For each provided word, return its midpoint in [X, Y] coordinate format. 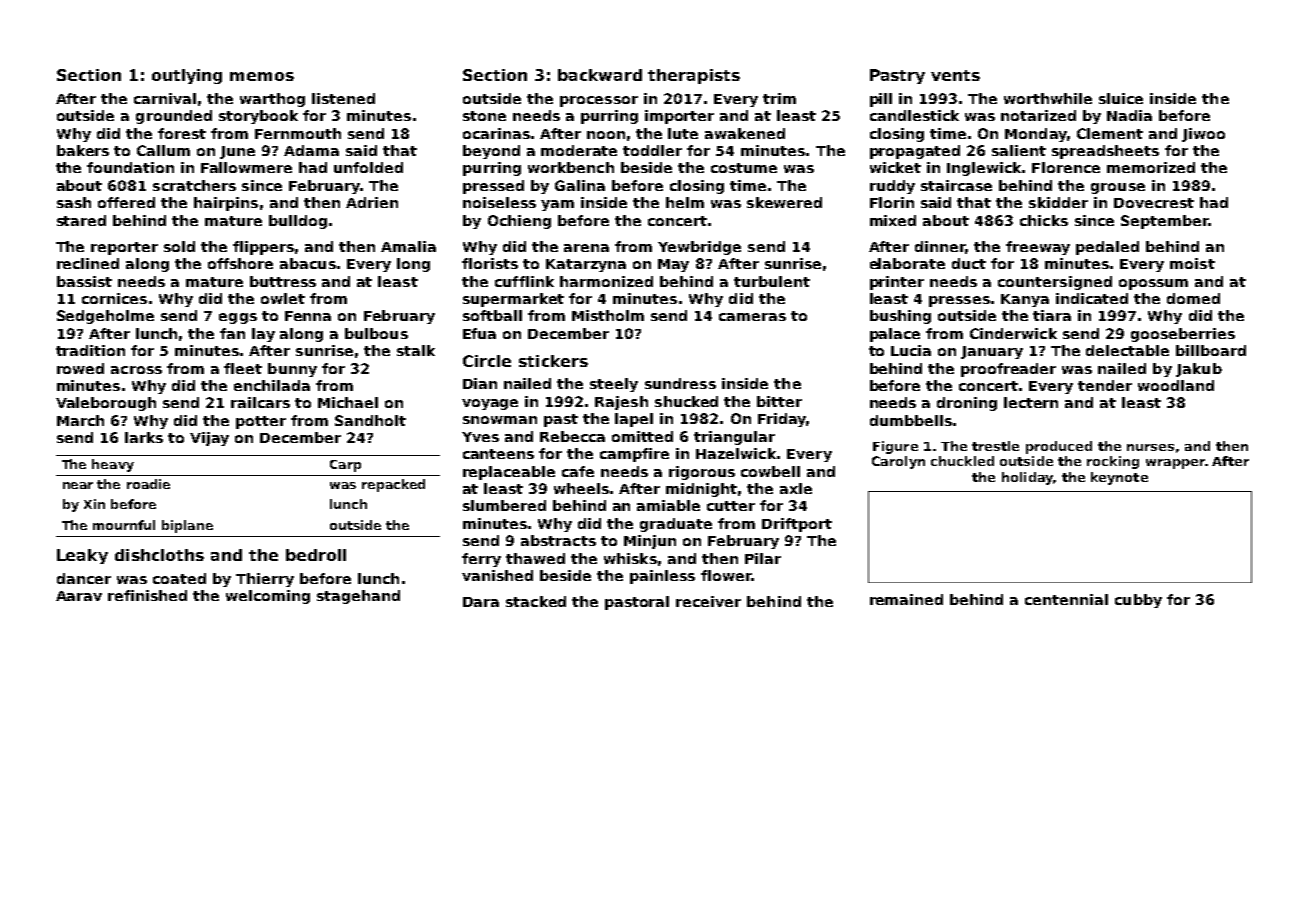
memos [262, 76]
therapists [694, 76]
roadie [148, 484]
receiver [708, 601]
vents [955, 75]
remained [906, 599]
